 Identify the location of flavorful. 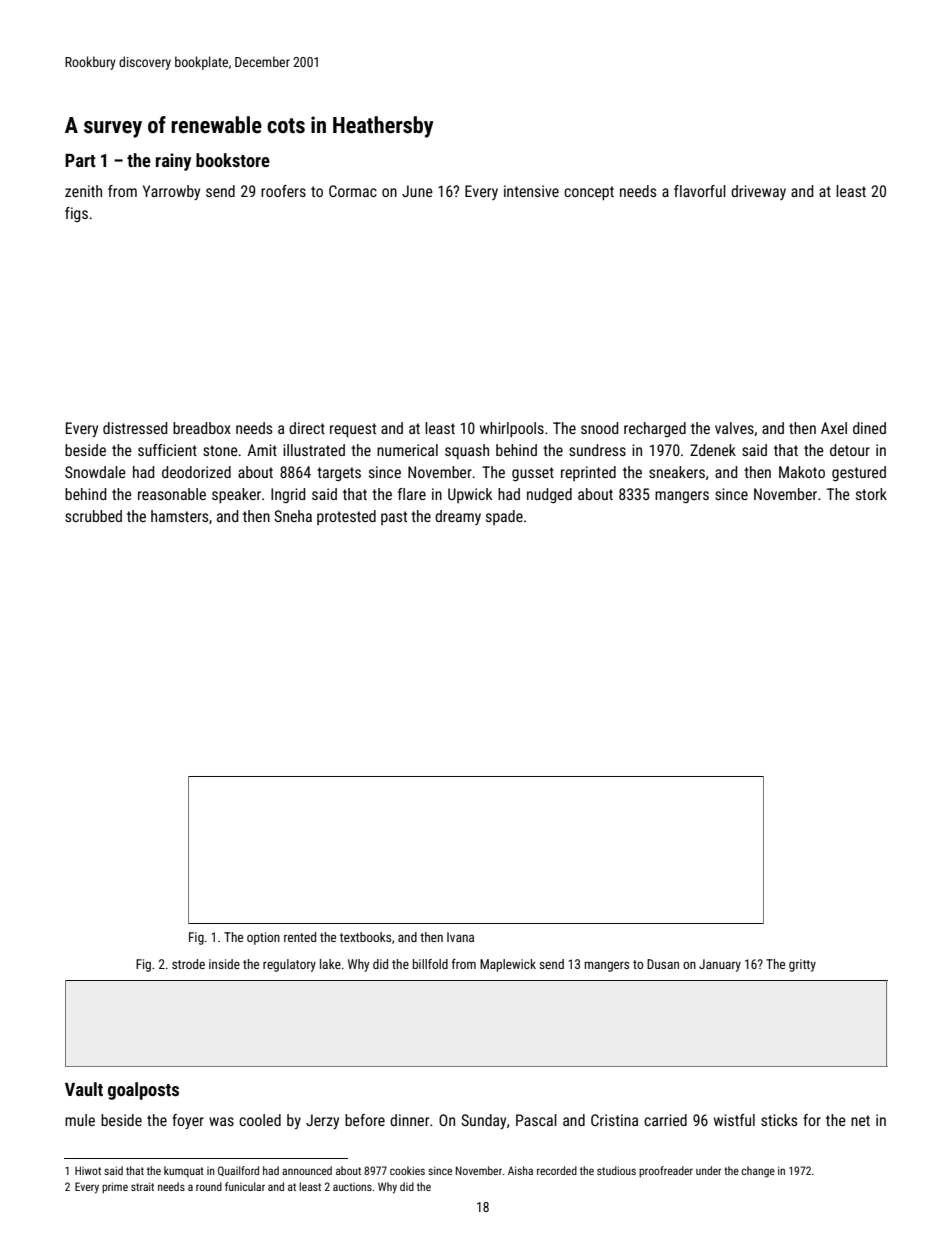
(700, 191).
